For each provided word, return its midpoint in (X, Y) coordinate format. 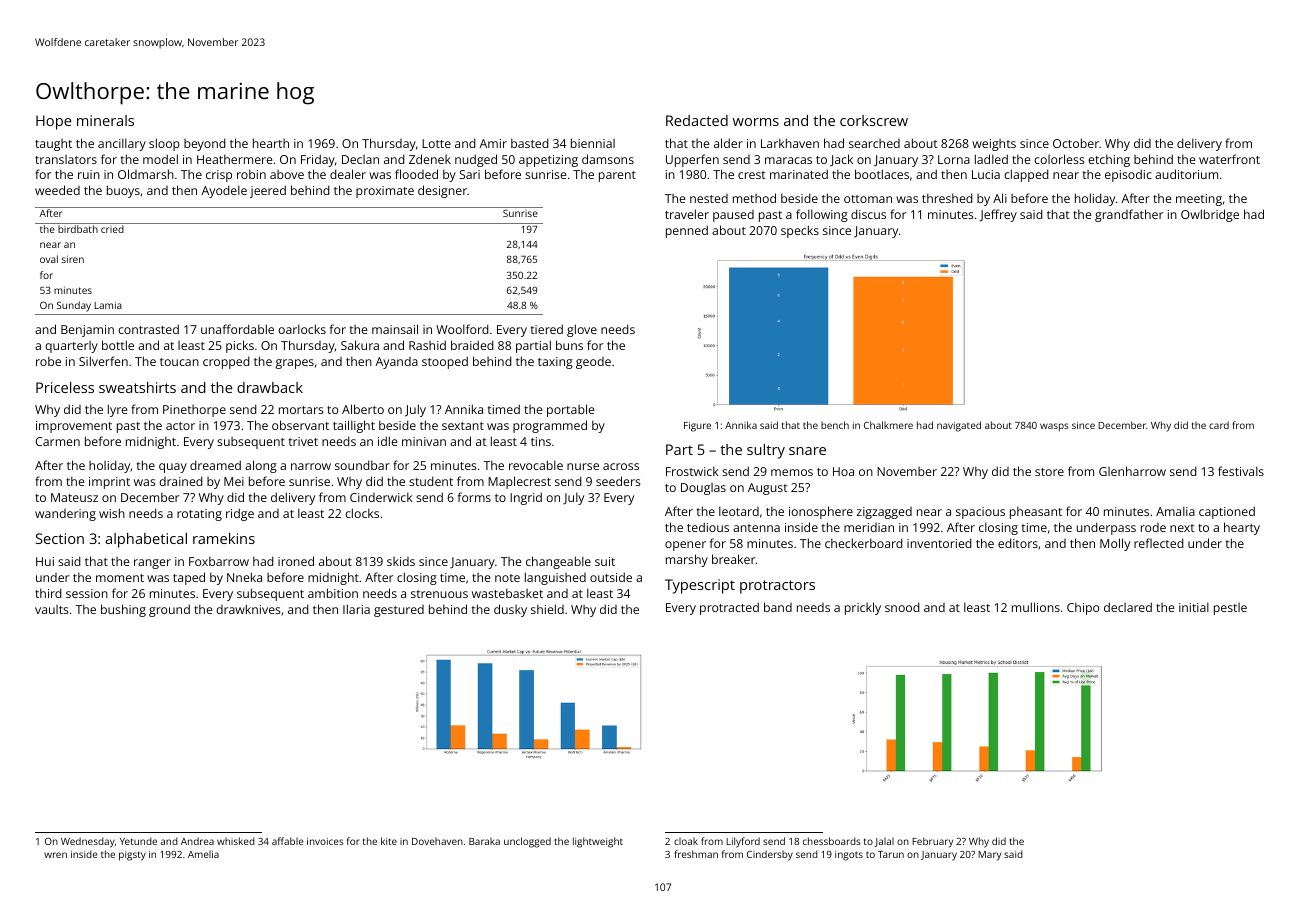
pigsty (132, 856)
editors (1018, 543)
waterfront (1229, 159)
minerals (105, 120)
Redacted (697, 120)
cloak (686, 841)
